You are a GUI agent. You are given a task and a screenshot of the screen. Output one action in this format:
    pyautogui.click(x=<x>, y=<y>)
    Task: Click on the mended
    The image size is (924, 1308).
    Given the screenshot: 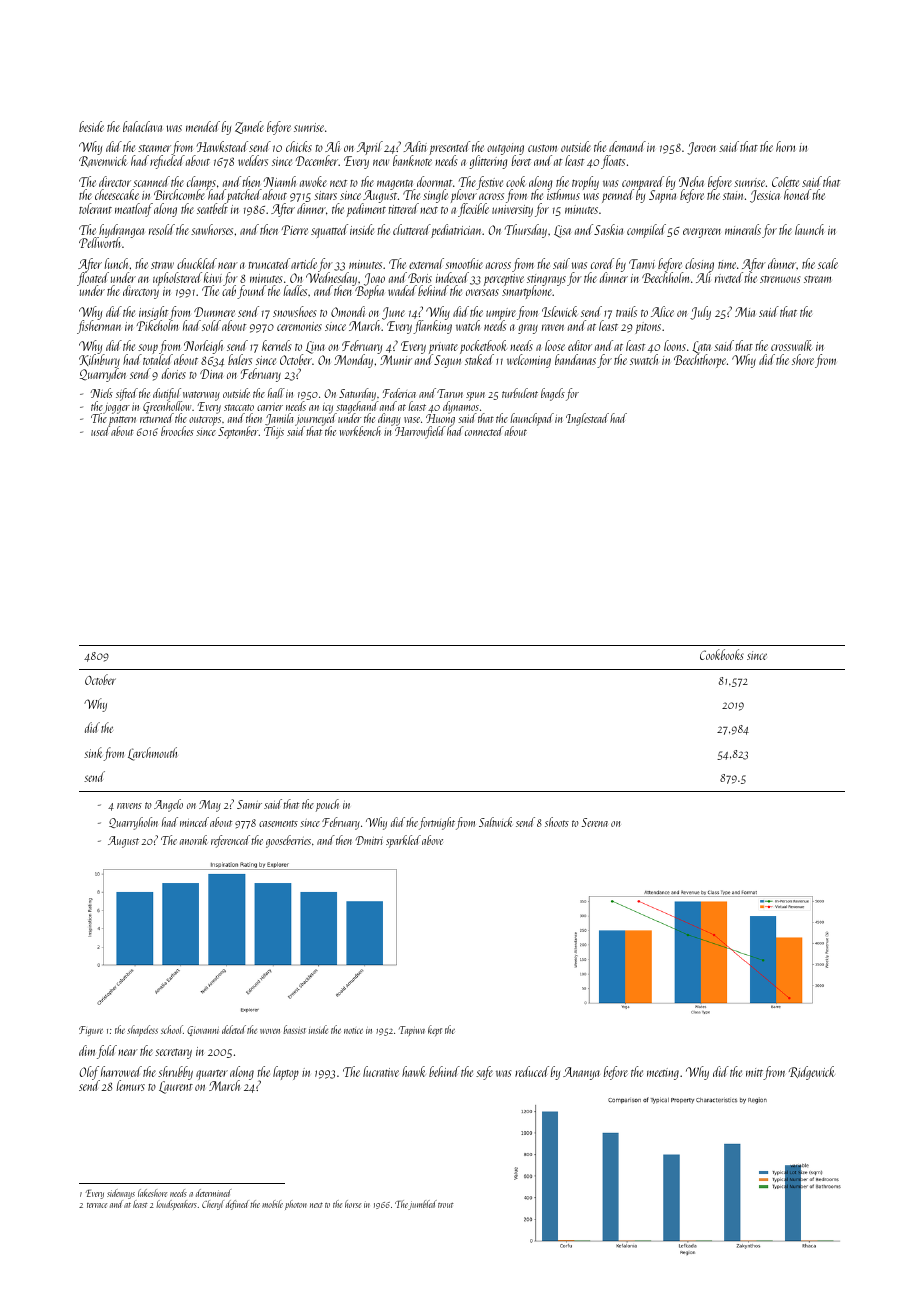 What is the action you would take?
    pyautogui.click(x=203, y=126)
